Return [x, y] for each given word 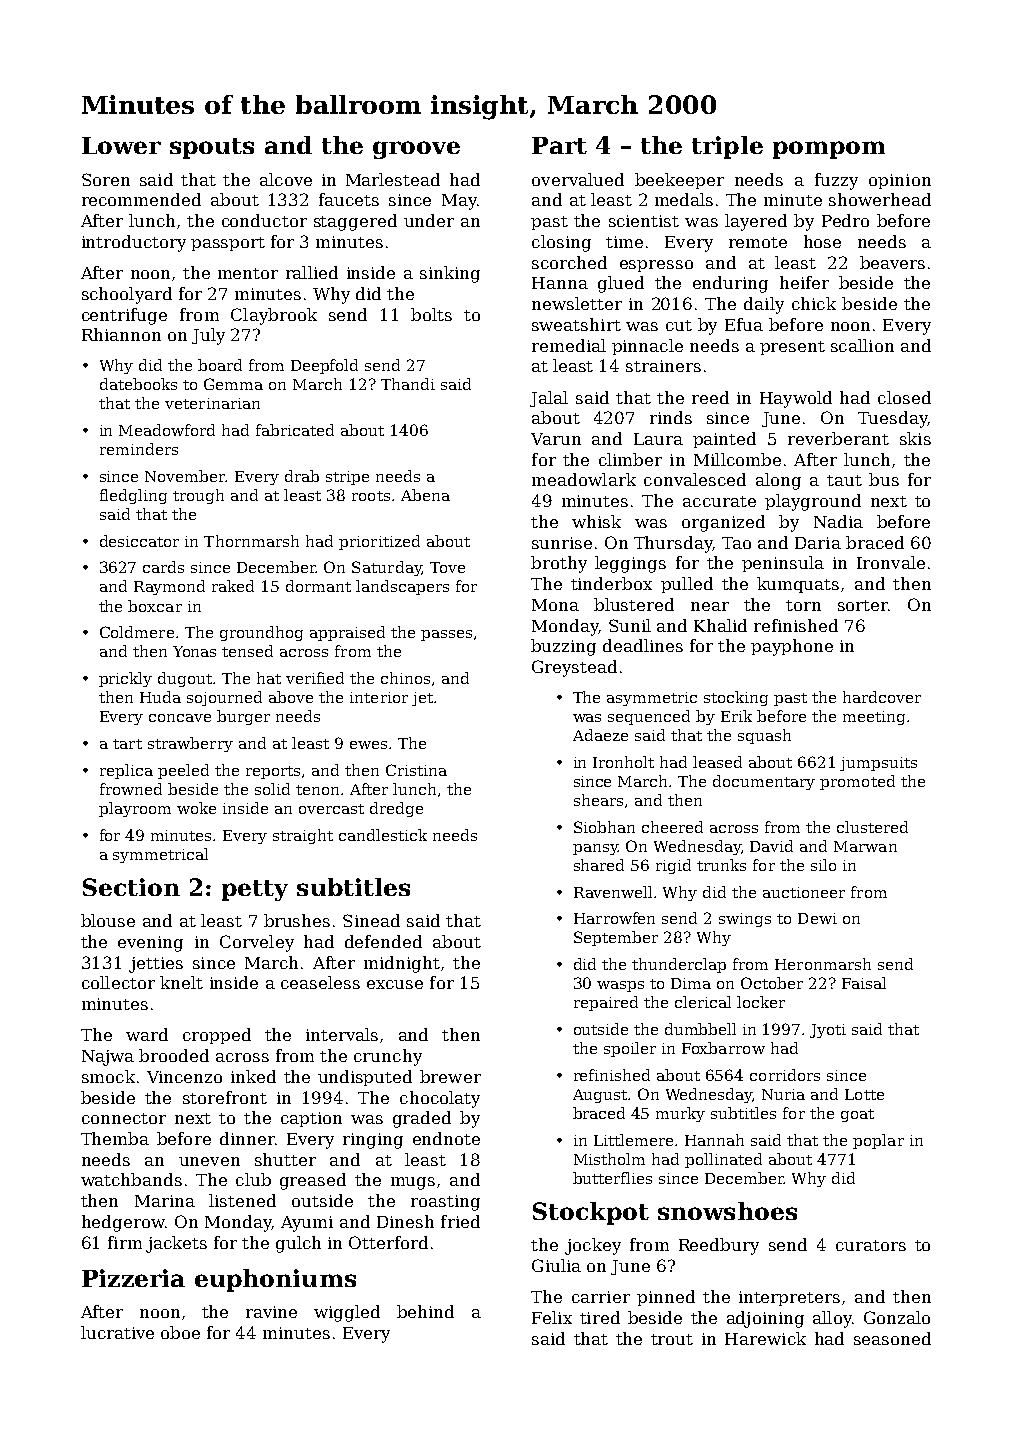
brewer [450, 1076]
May [459, 202]
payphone [792, 647]
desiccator [139, 541]
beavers [892, 262]
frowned [131, 789]
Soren [106, 179]
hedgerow [123, 1223]
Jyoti [828, 1031]
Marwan [865, 846]
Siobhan [604, 827]
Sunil [630, 625]
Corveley [257, 943]
